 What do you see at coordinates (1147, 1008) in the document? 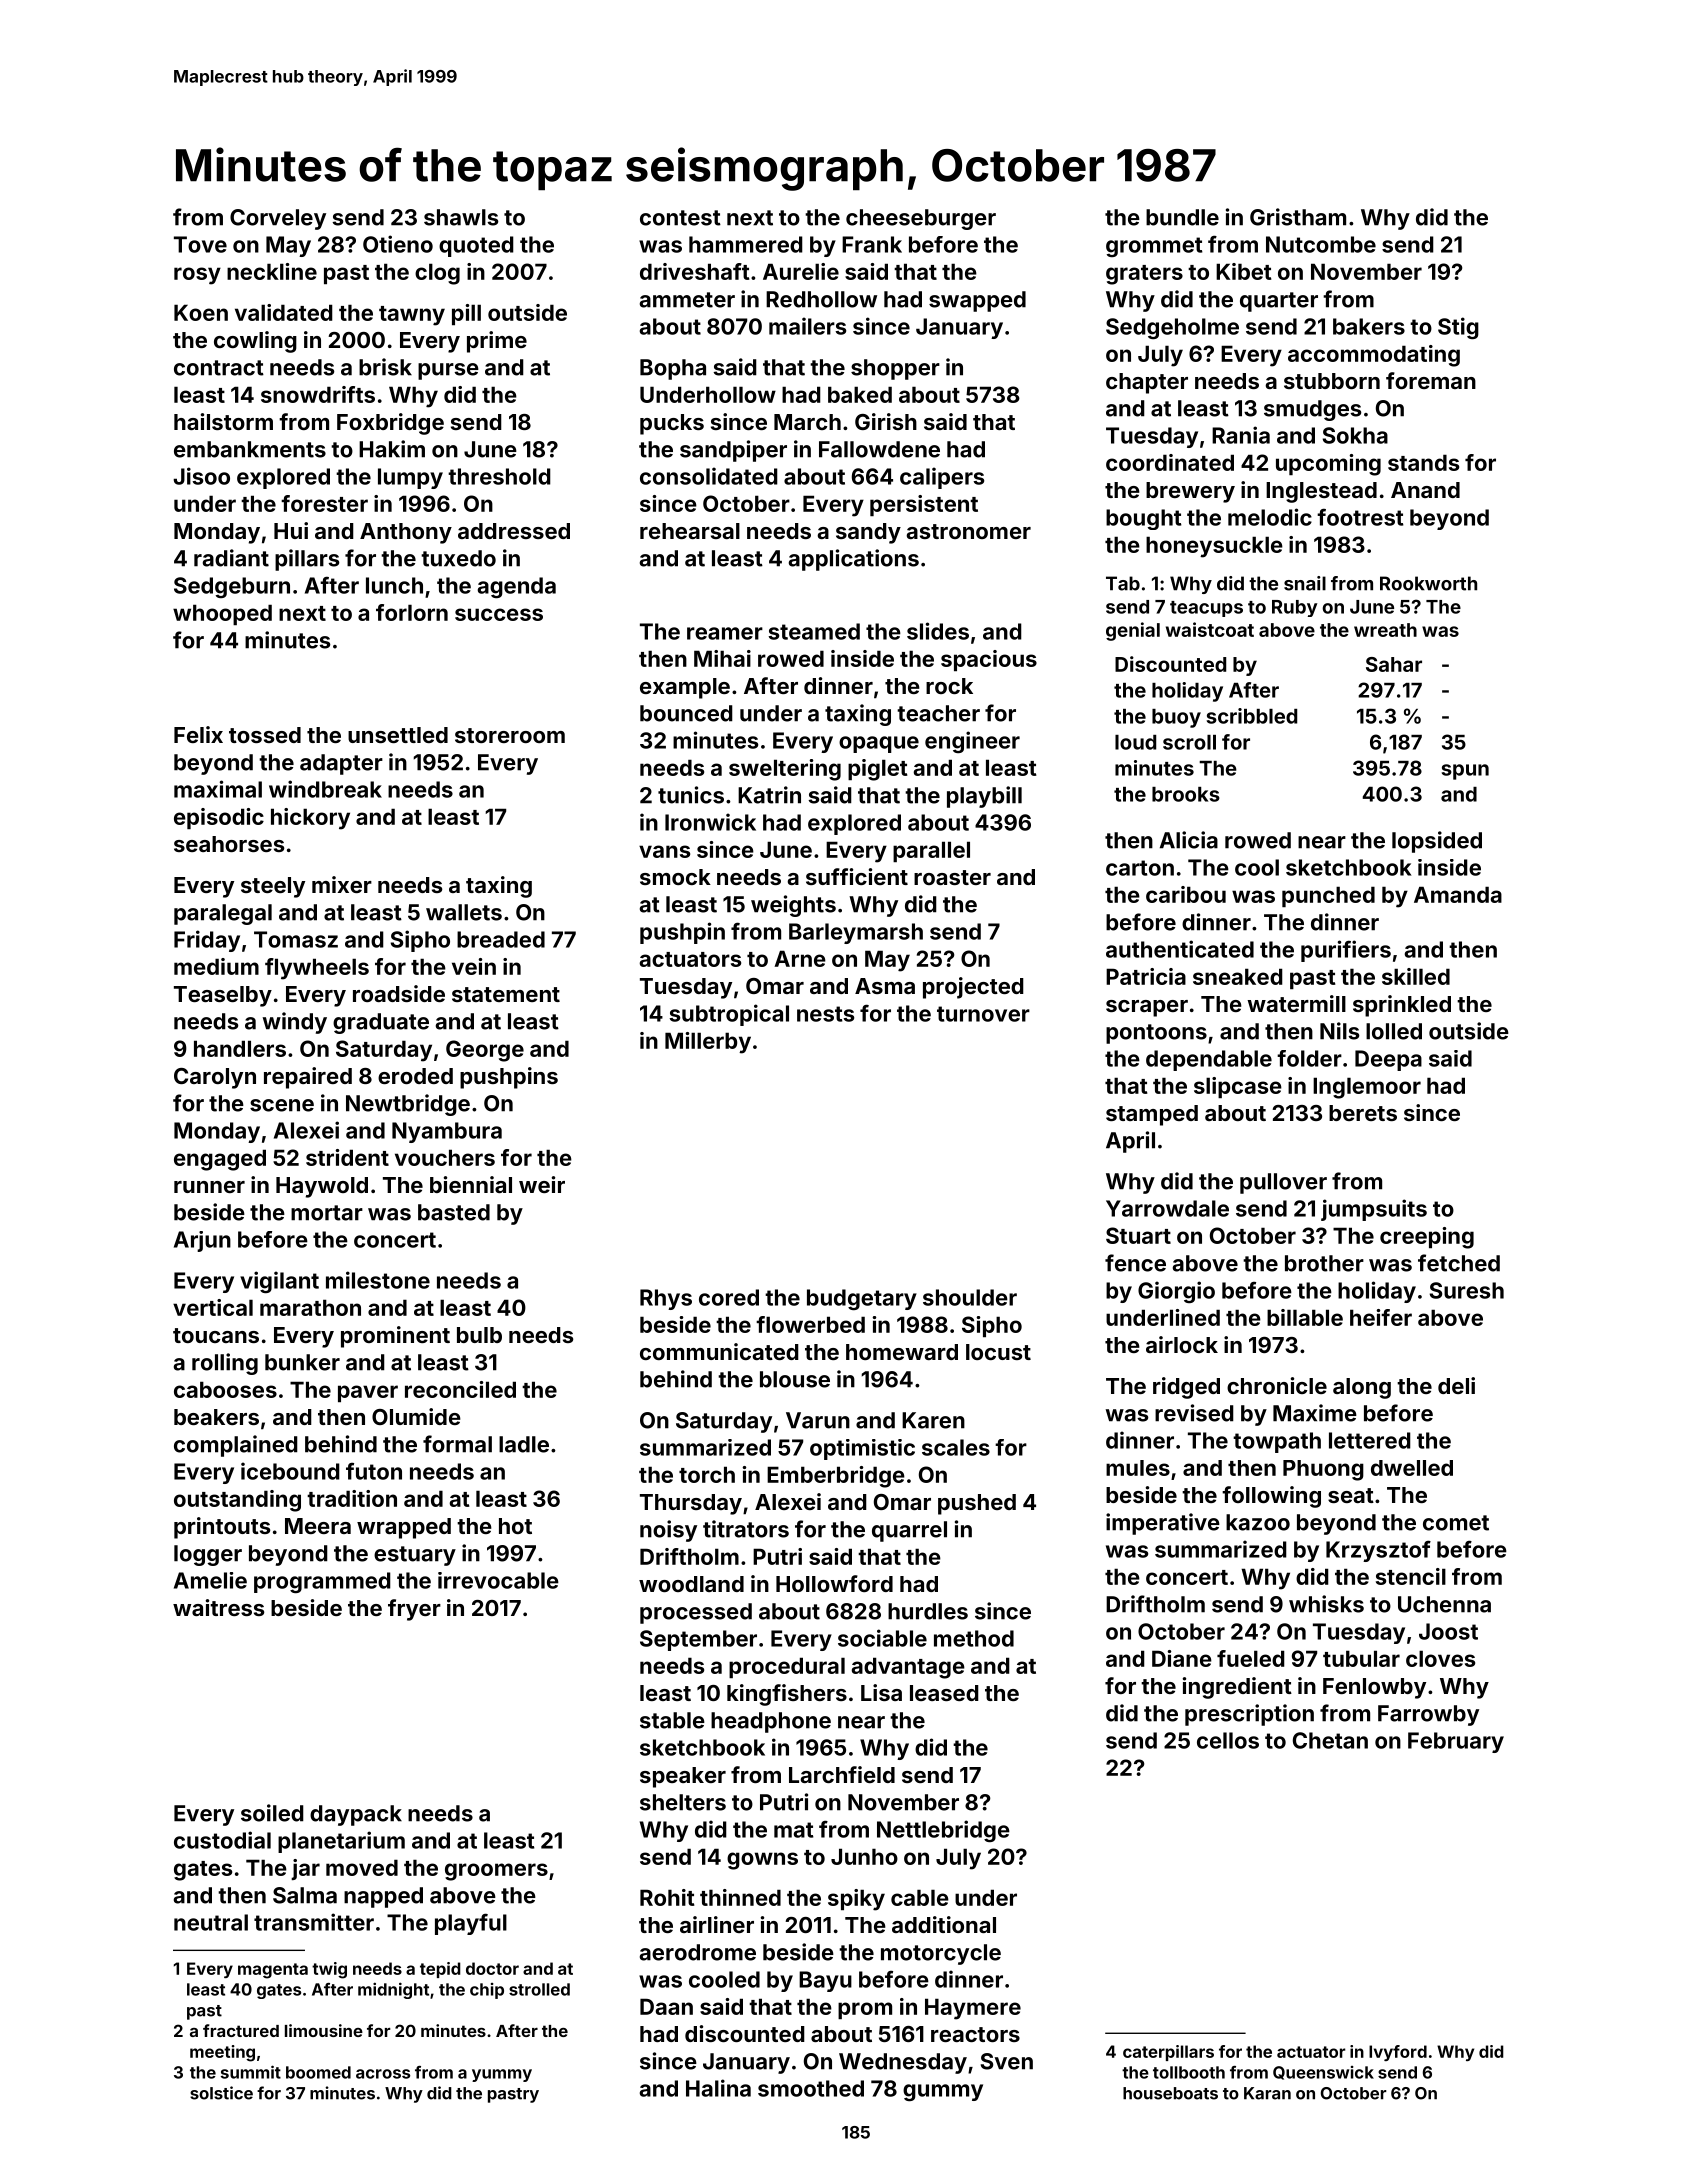
I see `scraper` at bounding box center [1147, 1008].
